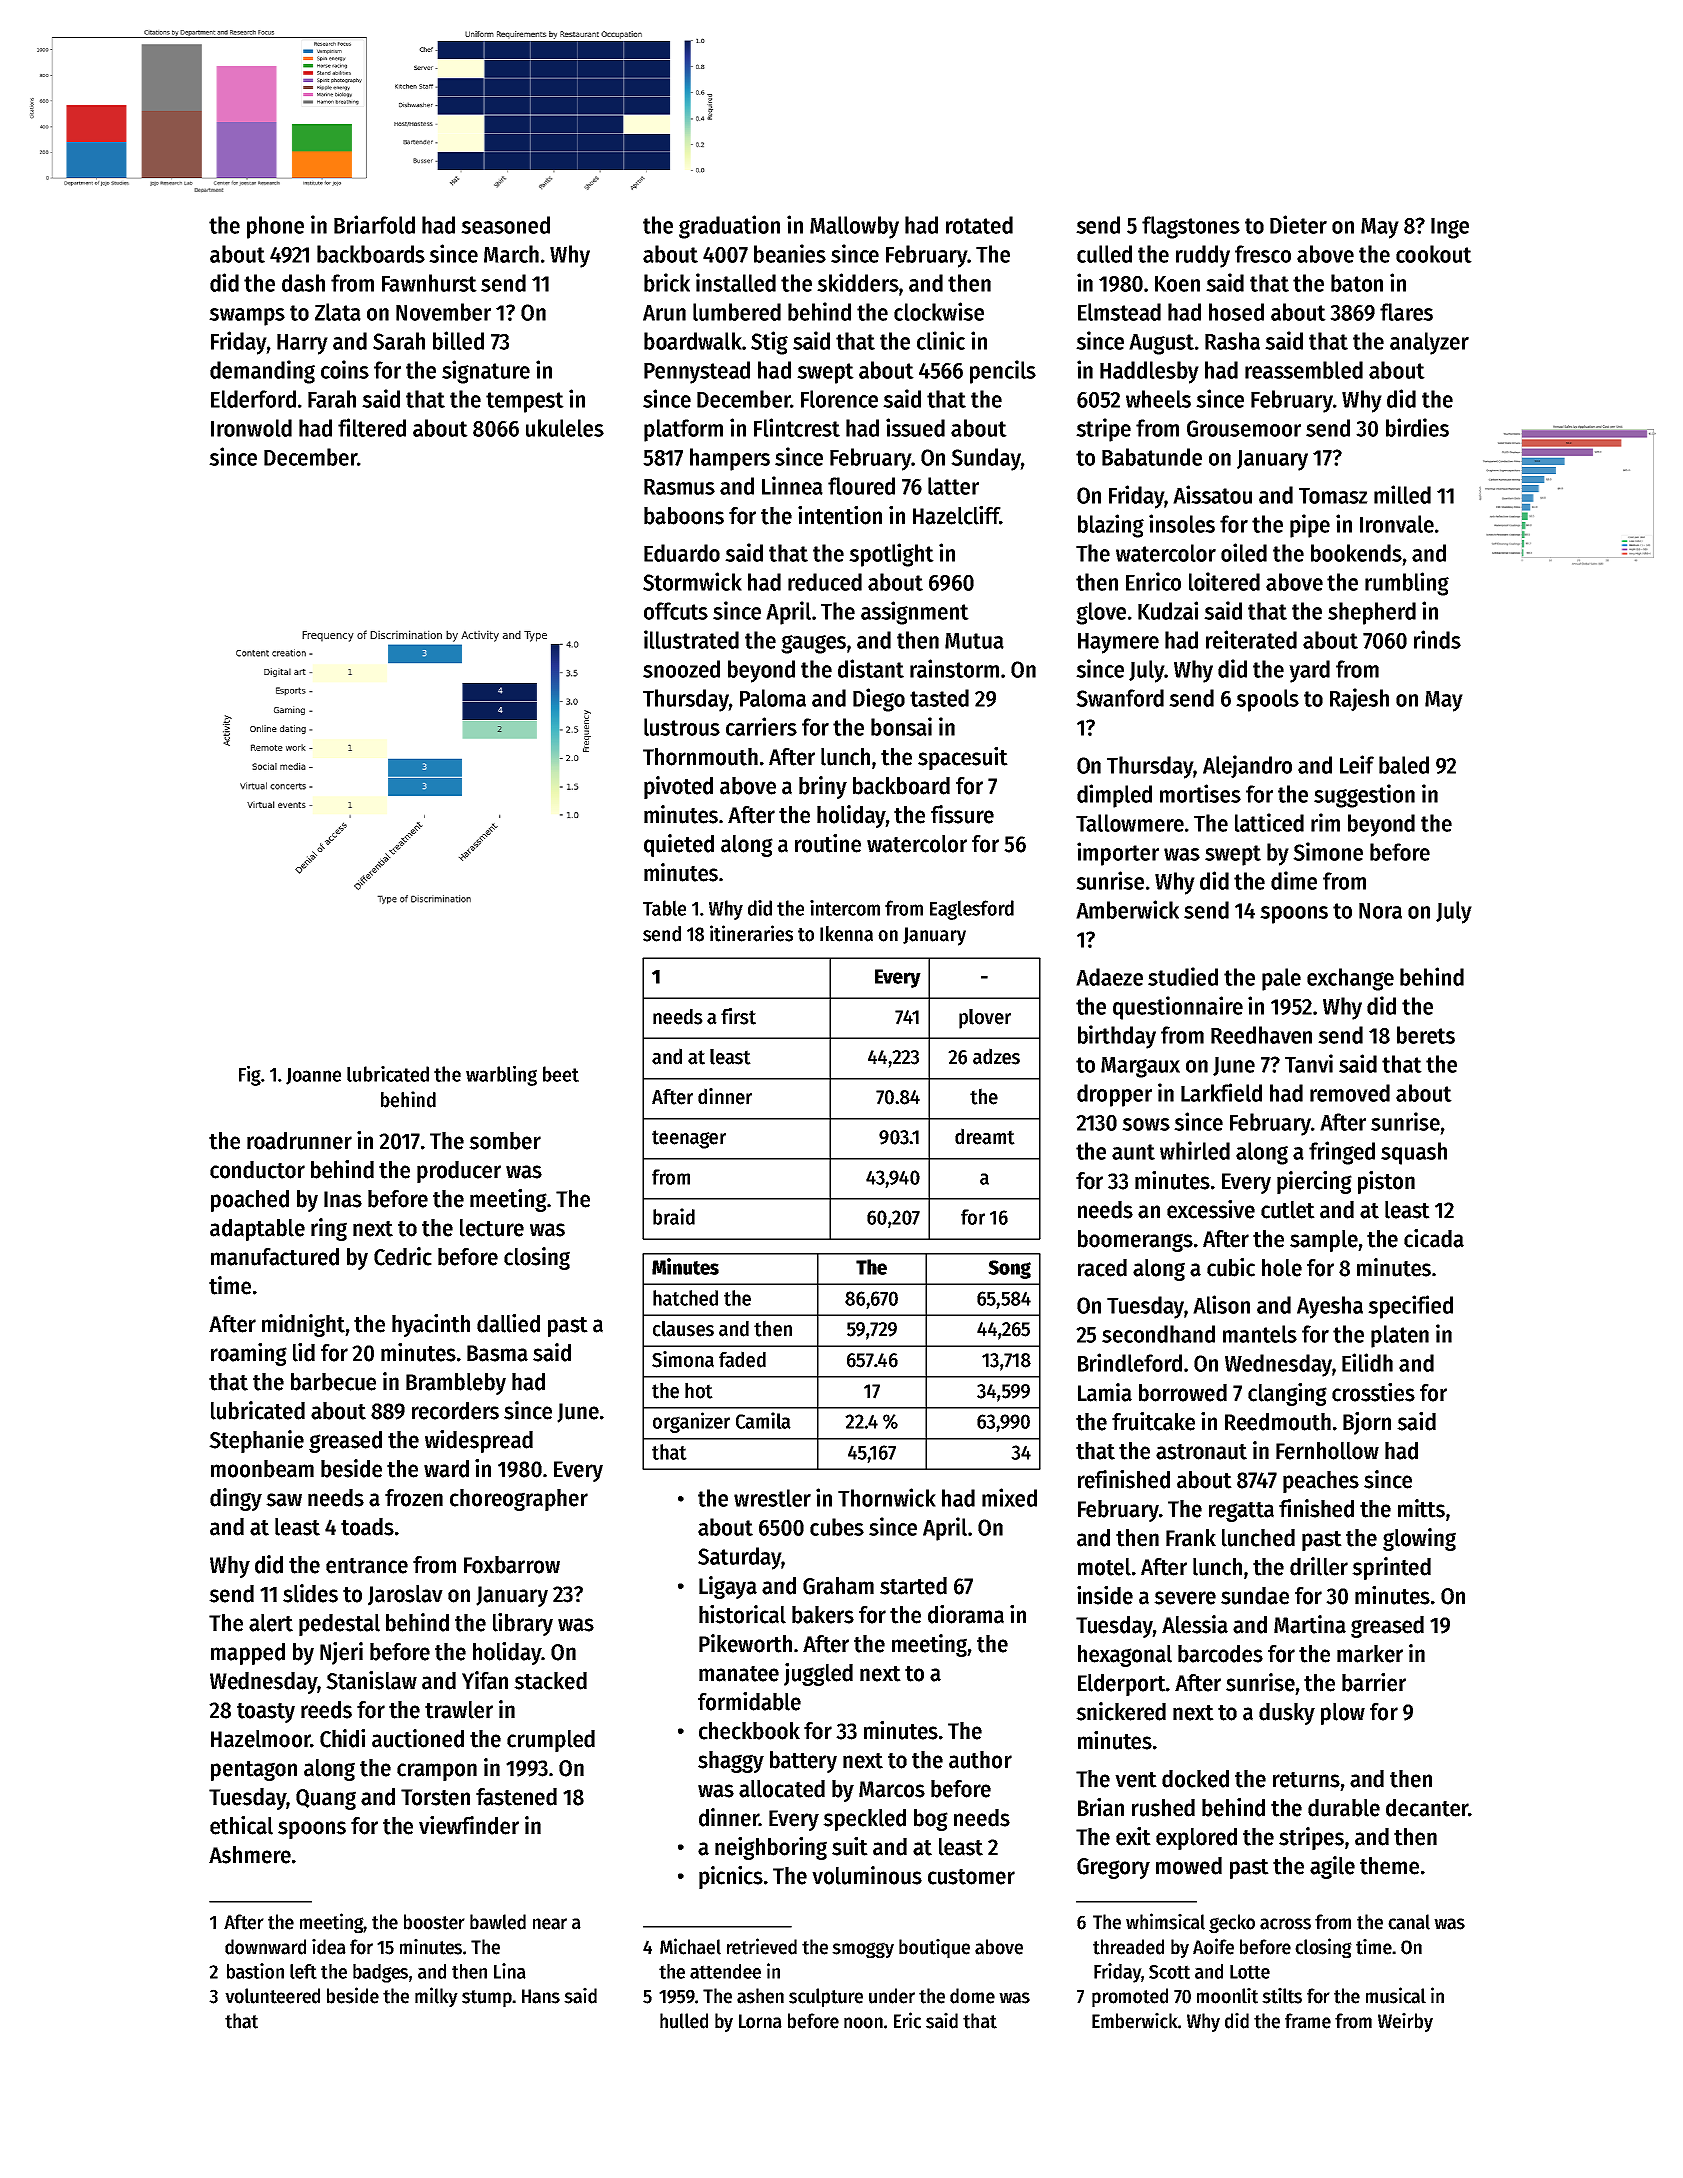 The width and height of the screenshot is (1683, 2178). Describe the element at coordinates (846, 934) in the screenshot. I see `Ikenna` at that location.
